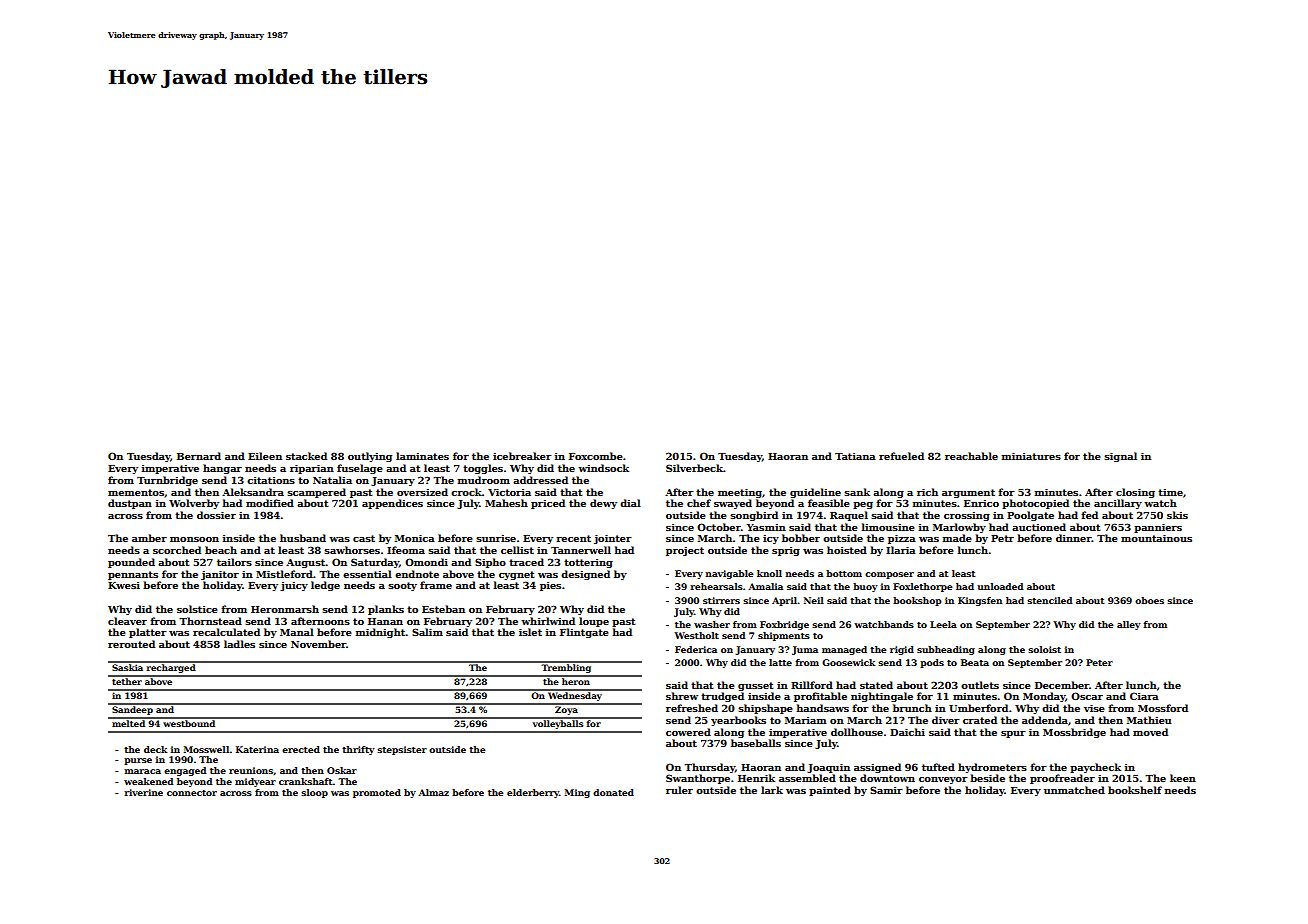 The height and width of the screenshot is (924, 1308). What do you see at coordinates (830, 791) in the screenshot?
I see `painted` at bounding box center [830, 791].
